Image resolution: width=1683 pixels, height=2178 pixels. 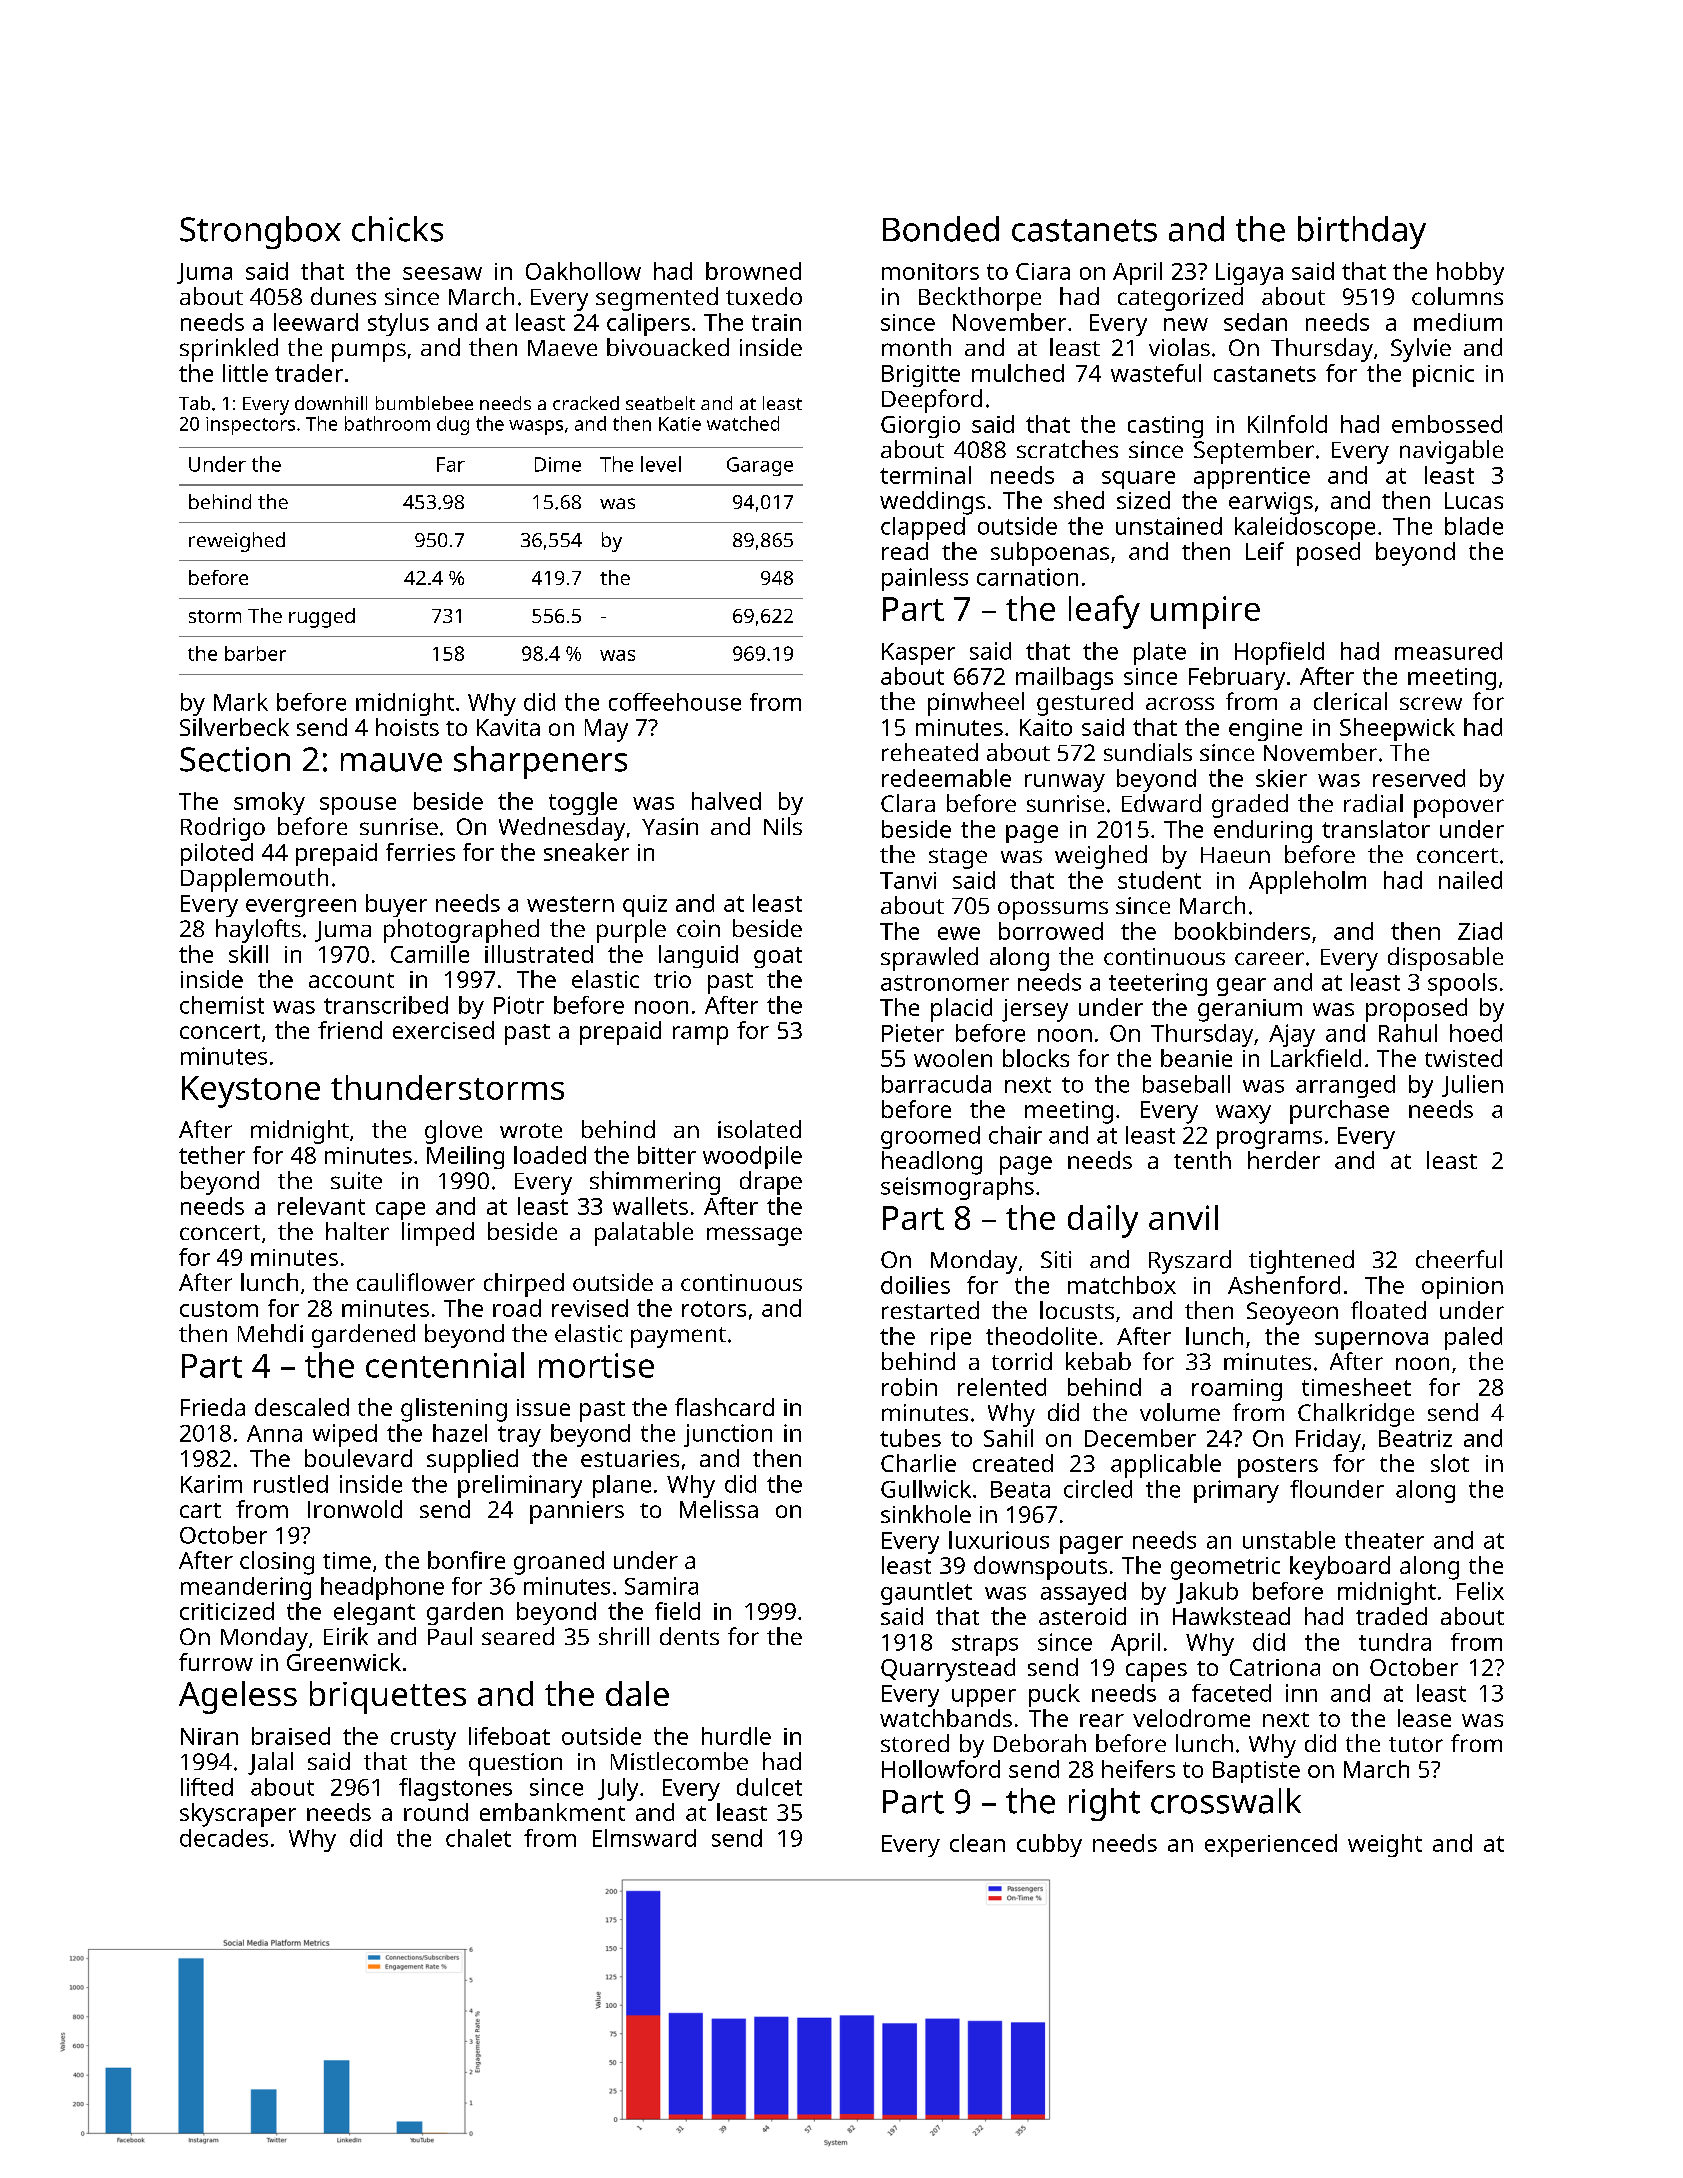 What do you see at coordinates (1362, 232) in the screenshot?
I see `birthday` at bounding box center [1362, 232].
